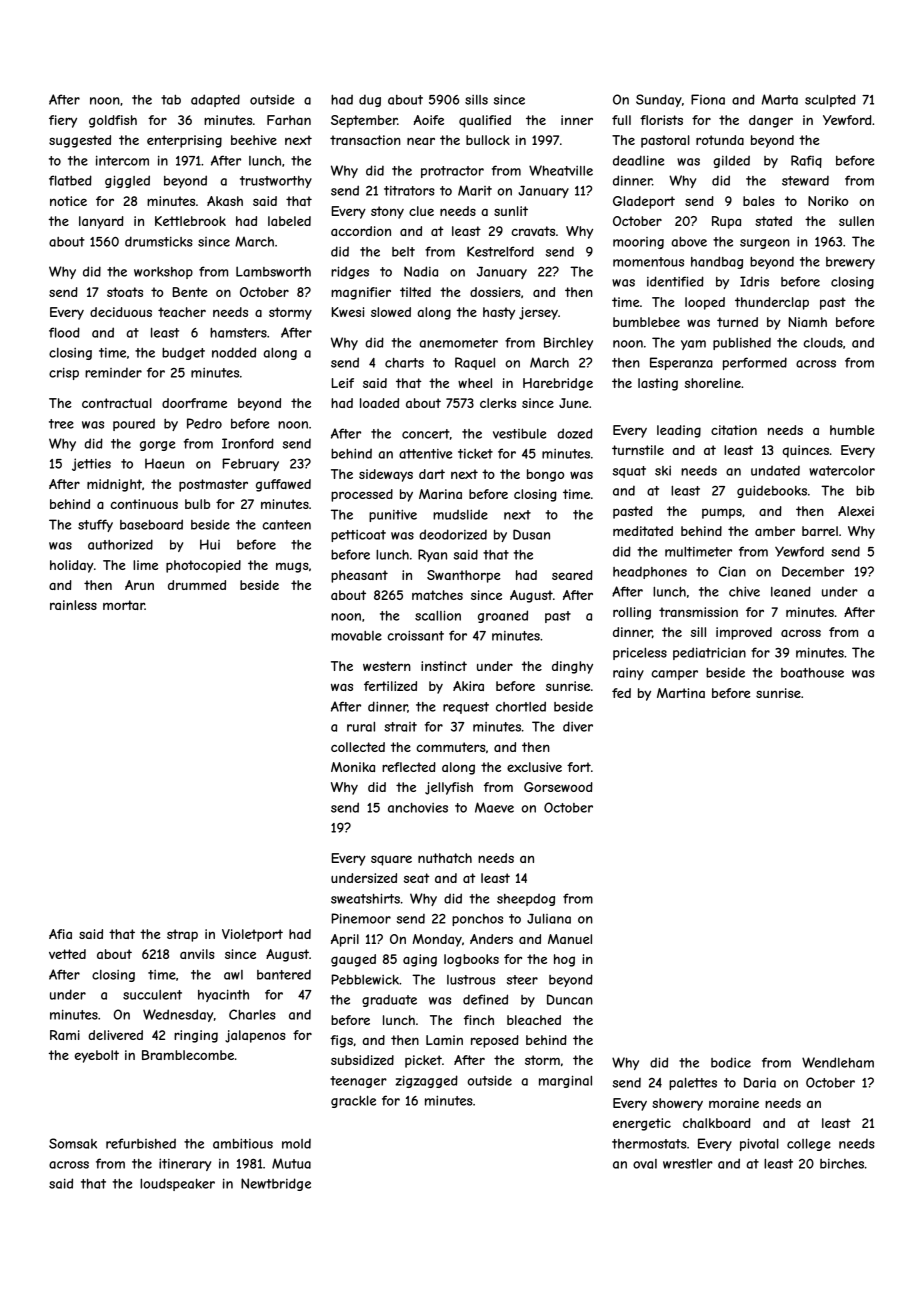  What do you see at coordinates (215, 100) in the page?
I see `adapted` at bounding box center [215, 100].
